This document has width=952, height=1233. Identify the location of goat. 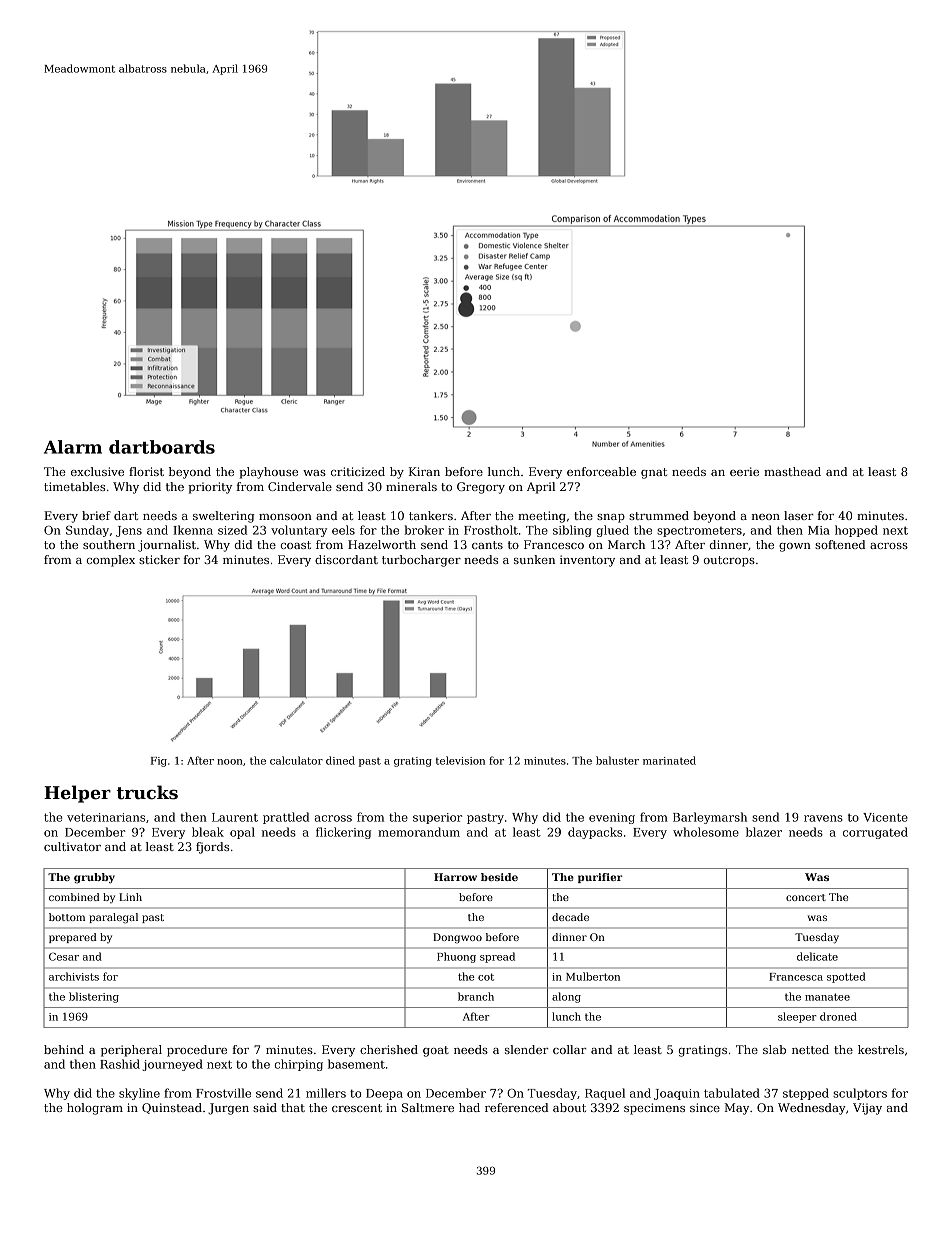
(436, 1051).
